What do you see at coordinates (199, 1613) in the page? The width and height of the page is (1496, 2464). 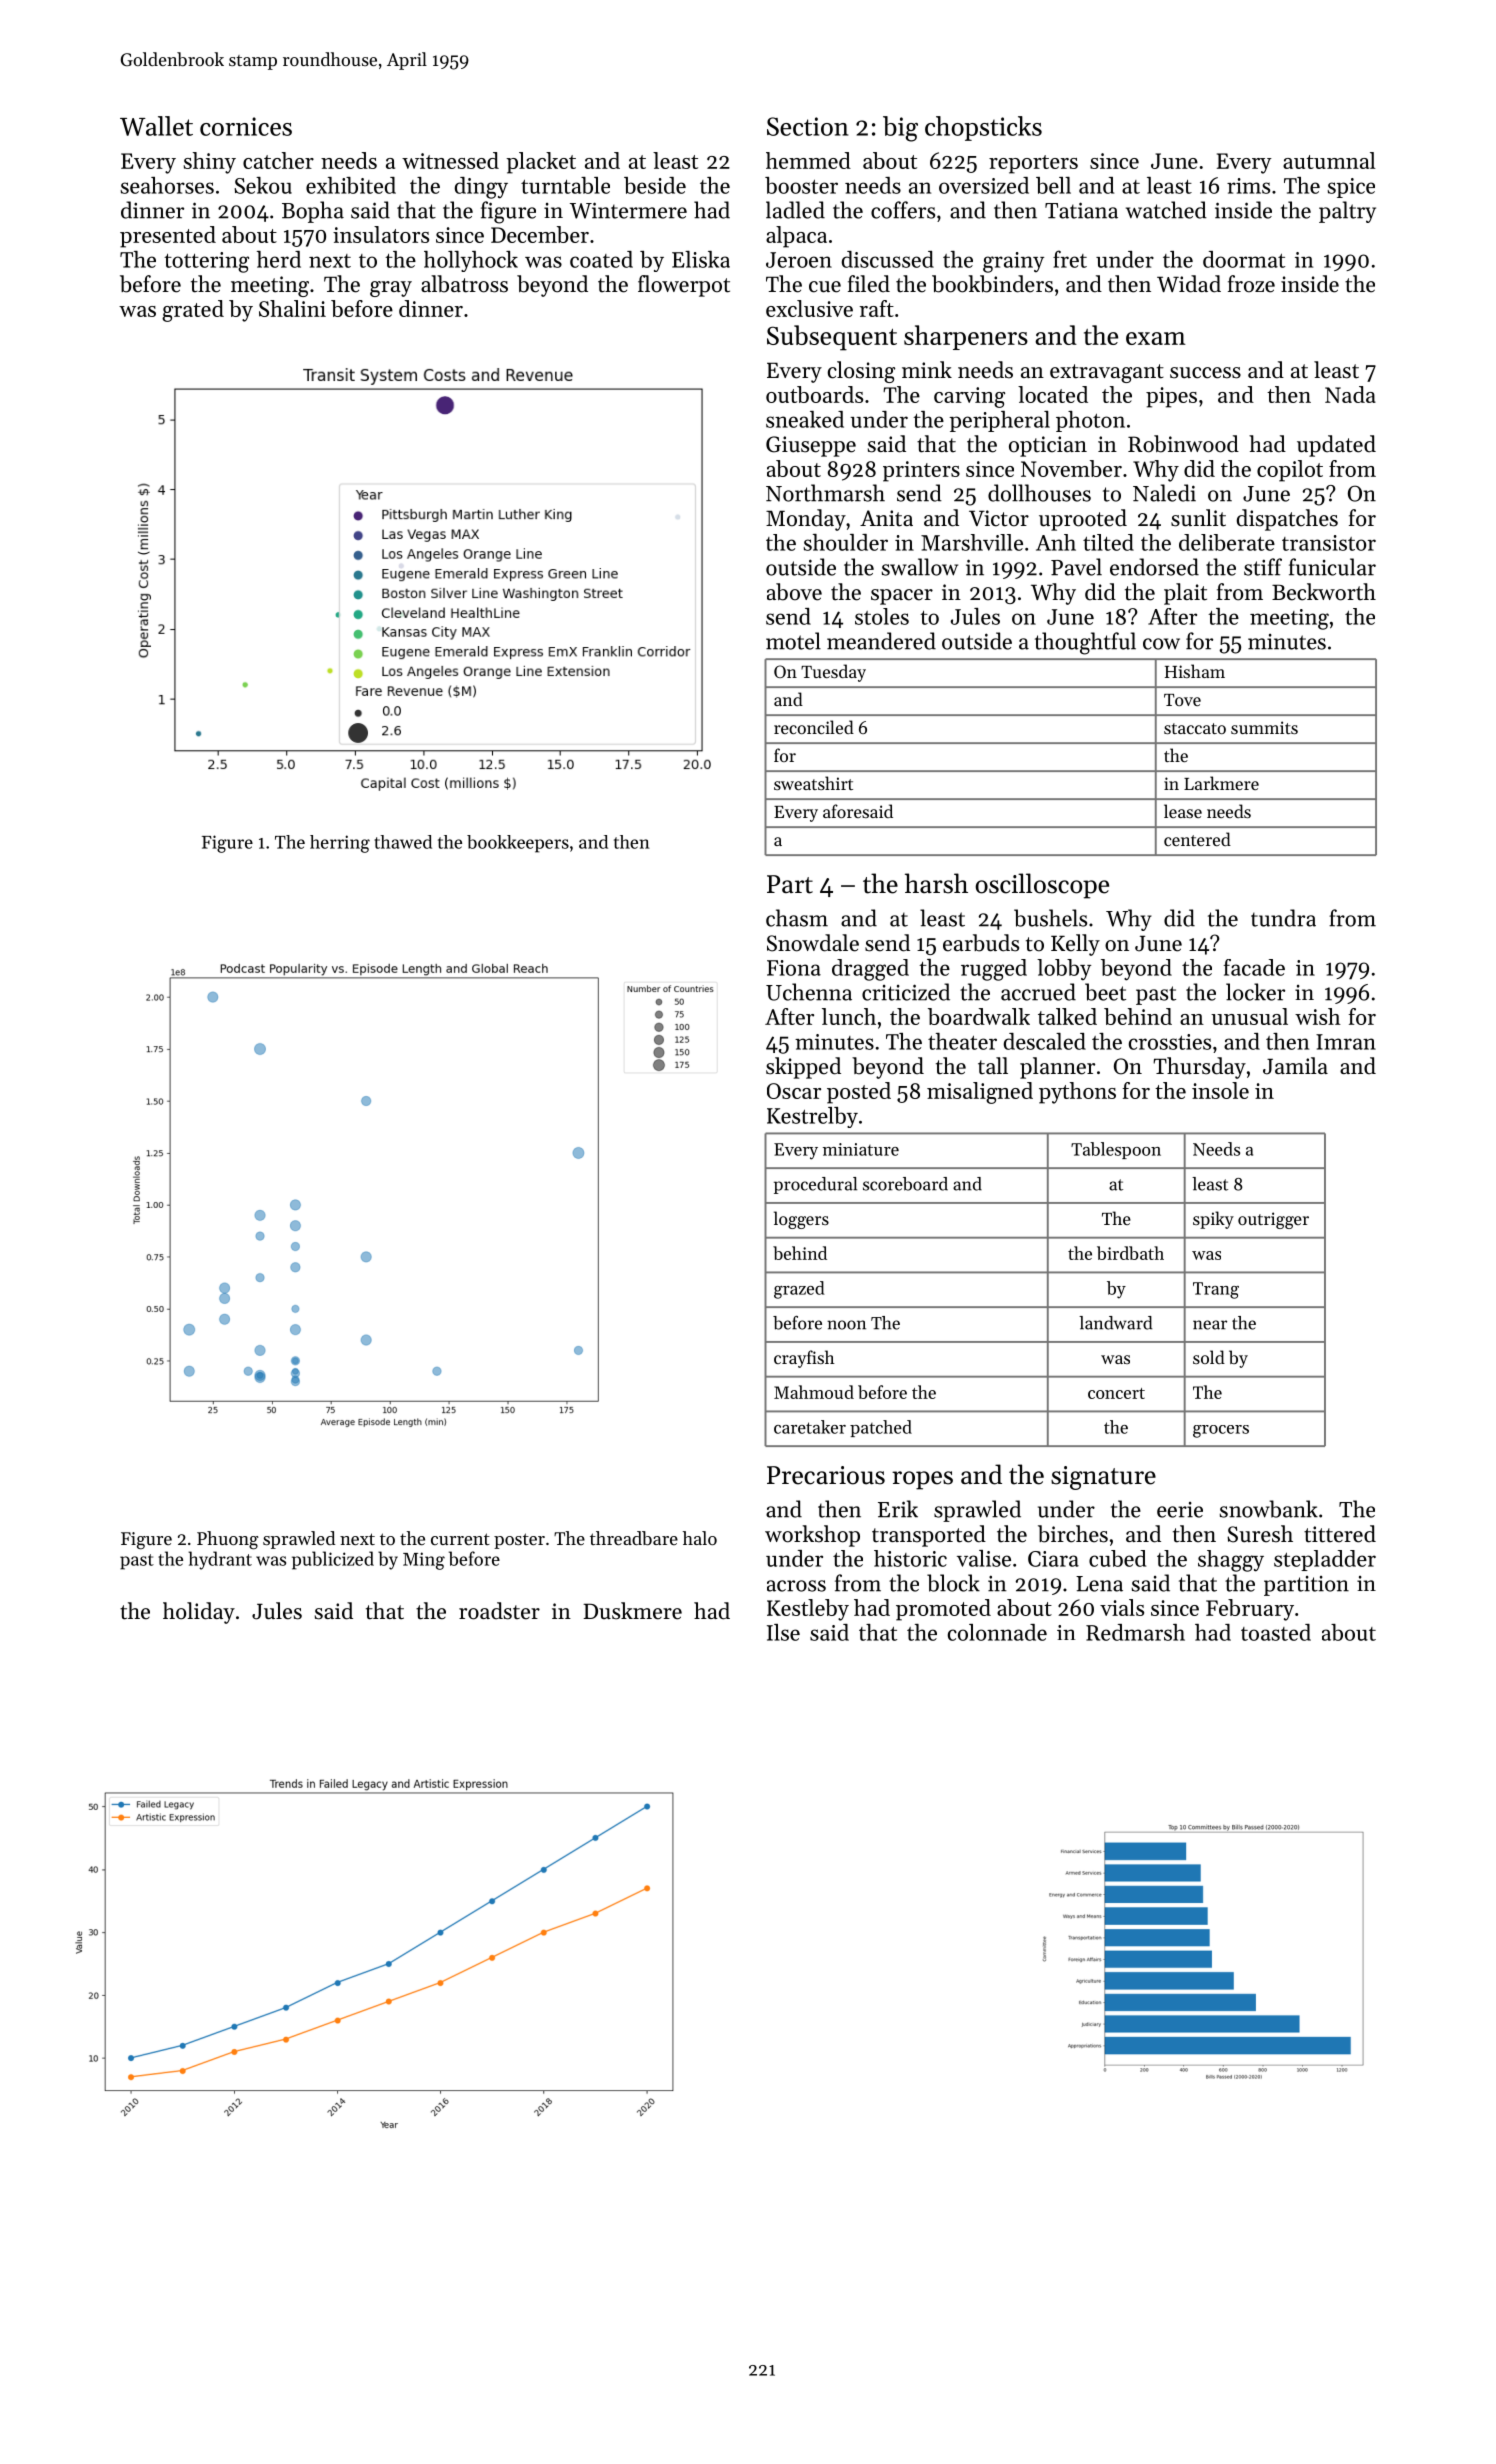 I see `holiday` at bounding box center [199, 1613].
